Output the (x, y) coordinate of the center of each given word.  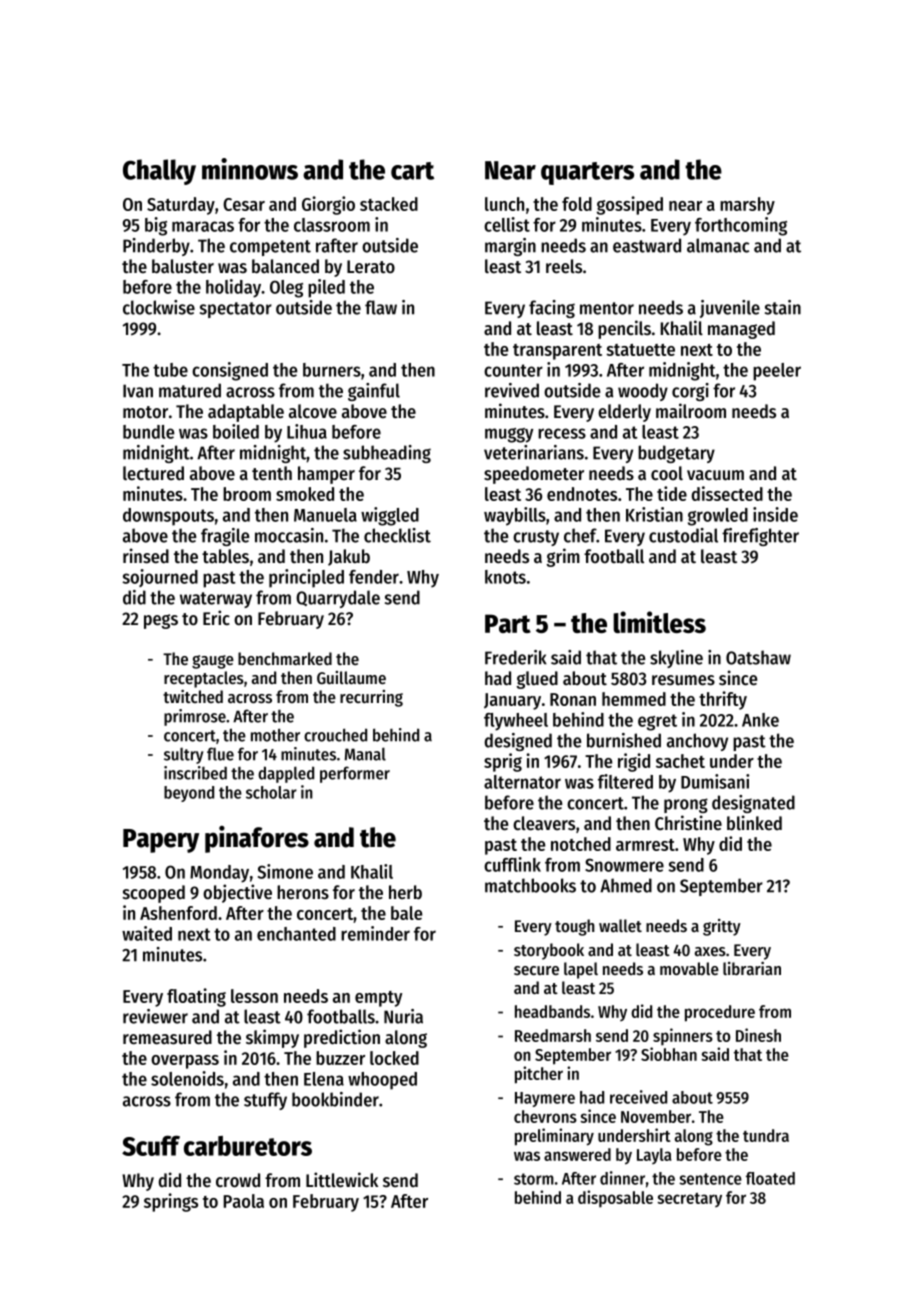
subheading (387, 454)
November (656, 1116)
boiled (236, 431)
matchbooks (530, 885)
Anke (760, 720)
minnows (250, 169)
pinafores (257, 839)
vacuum (715, 475)
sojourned (160, 578)
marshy (747, 206)
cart (412, 171)
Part (508, 623)
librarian (752, 968)
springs (171, 1202)
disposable (615, 1198)
